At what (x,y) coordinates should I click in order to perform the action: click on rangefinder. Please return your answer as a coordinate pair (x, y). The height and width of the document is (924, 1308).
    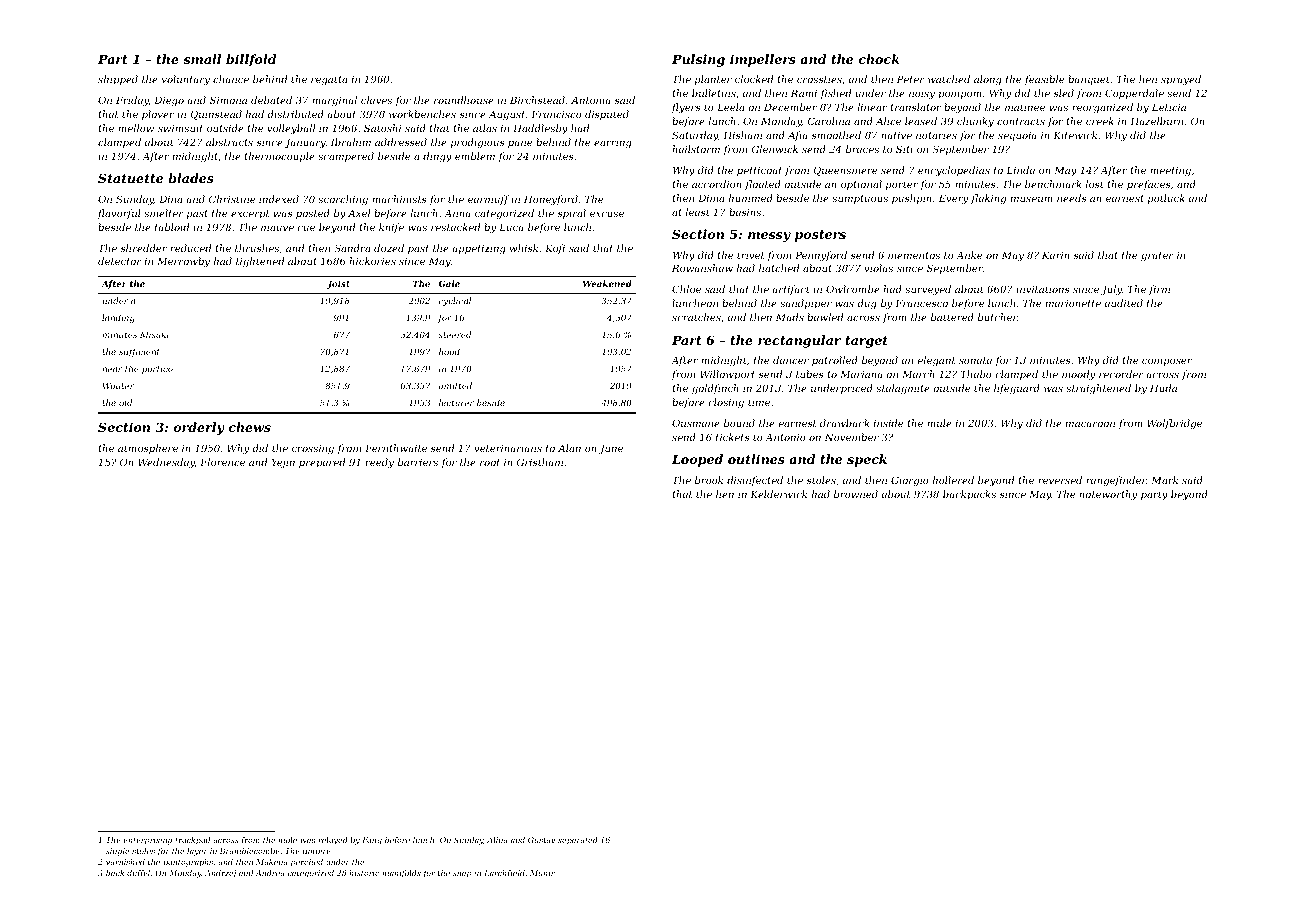
    Looking at the image, I should click on (1116, 481).
